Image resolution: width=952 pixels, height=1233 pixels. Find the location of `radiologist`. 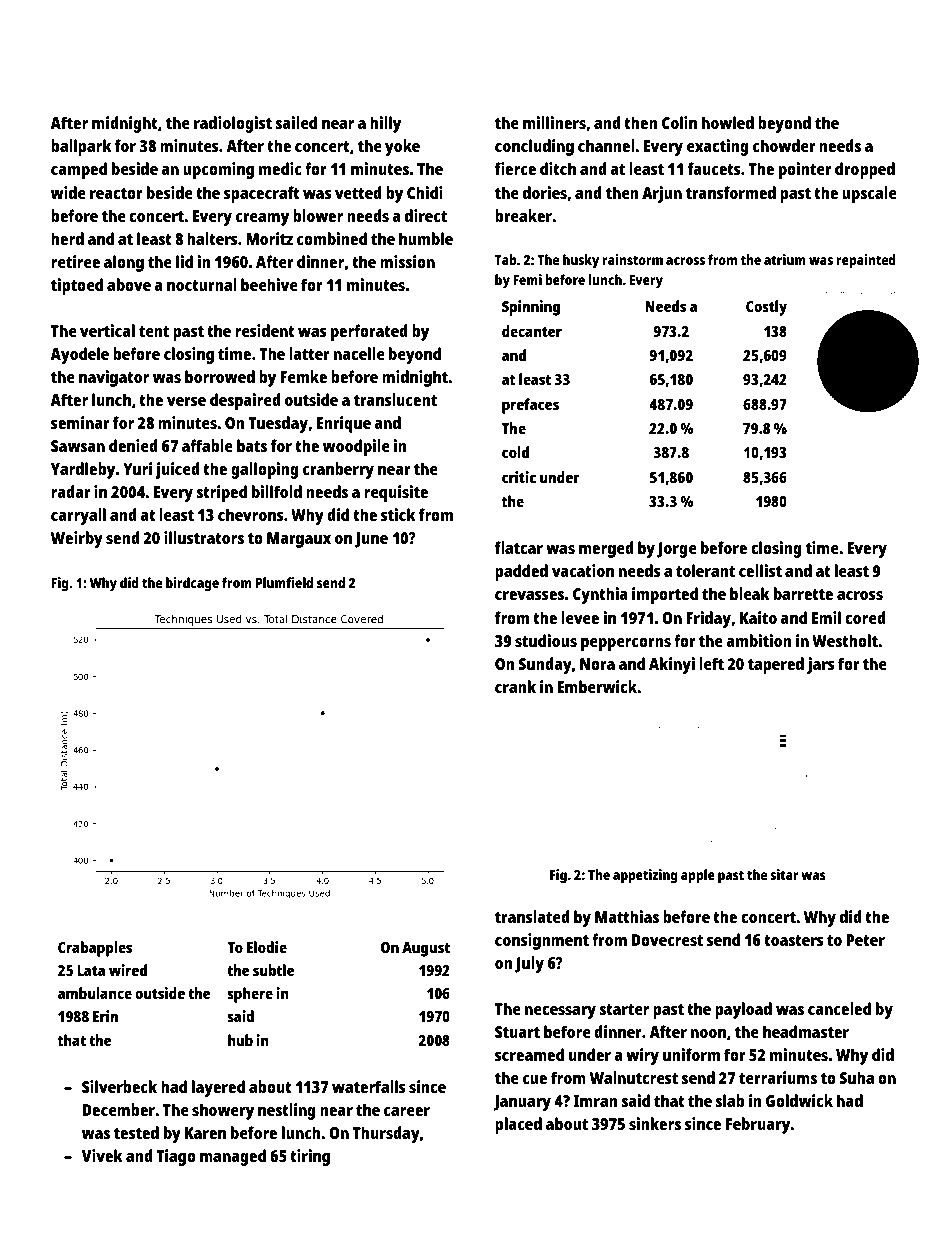

radiologist is located at coordinates (233, 124).
